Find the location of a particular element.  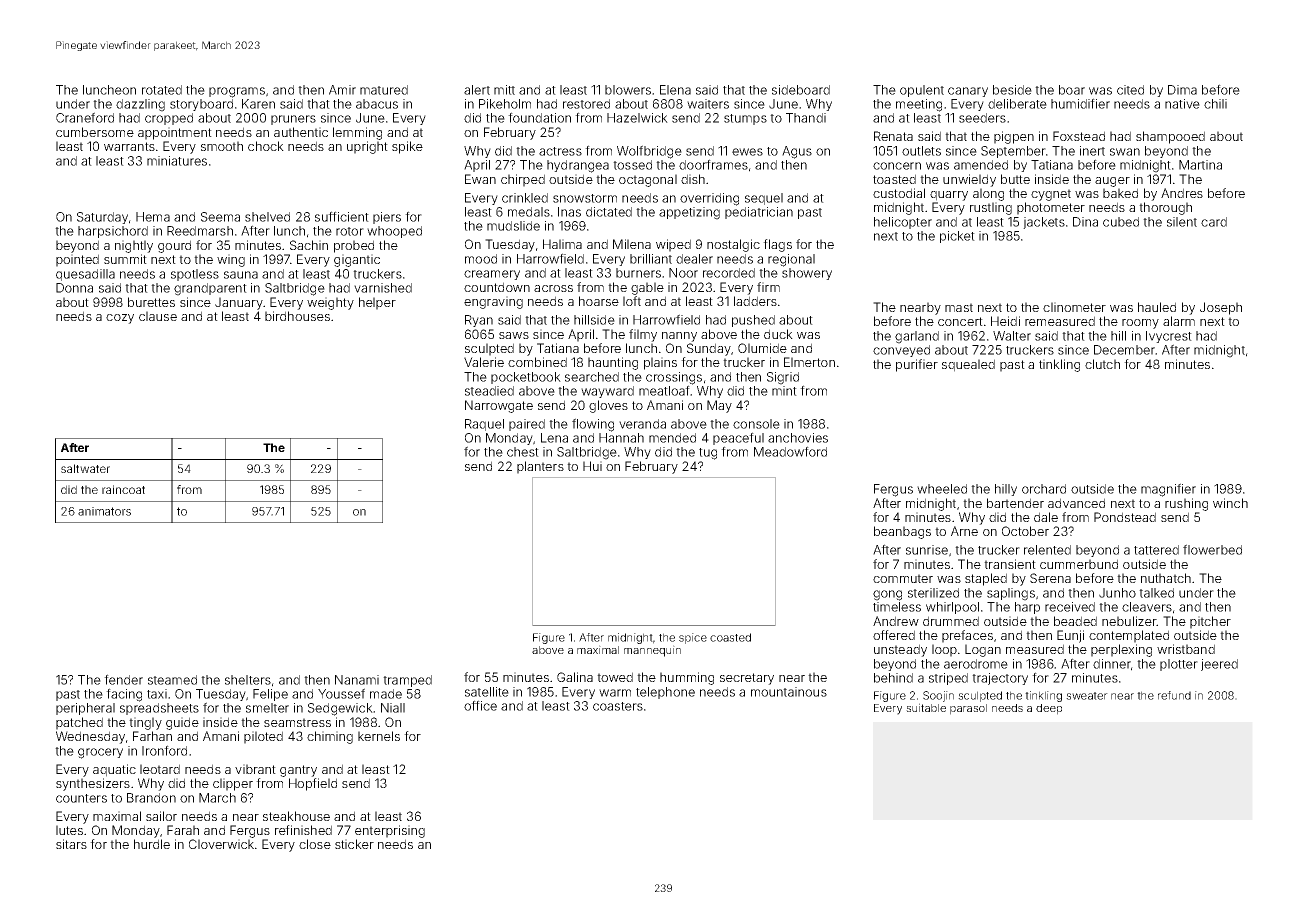

Hui is located at coordinates (592, 466).
